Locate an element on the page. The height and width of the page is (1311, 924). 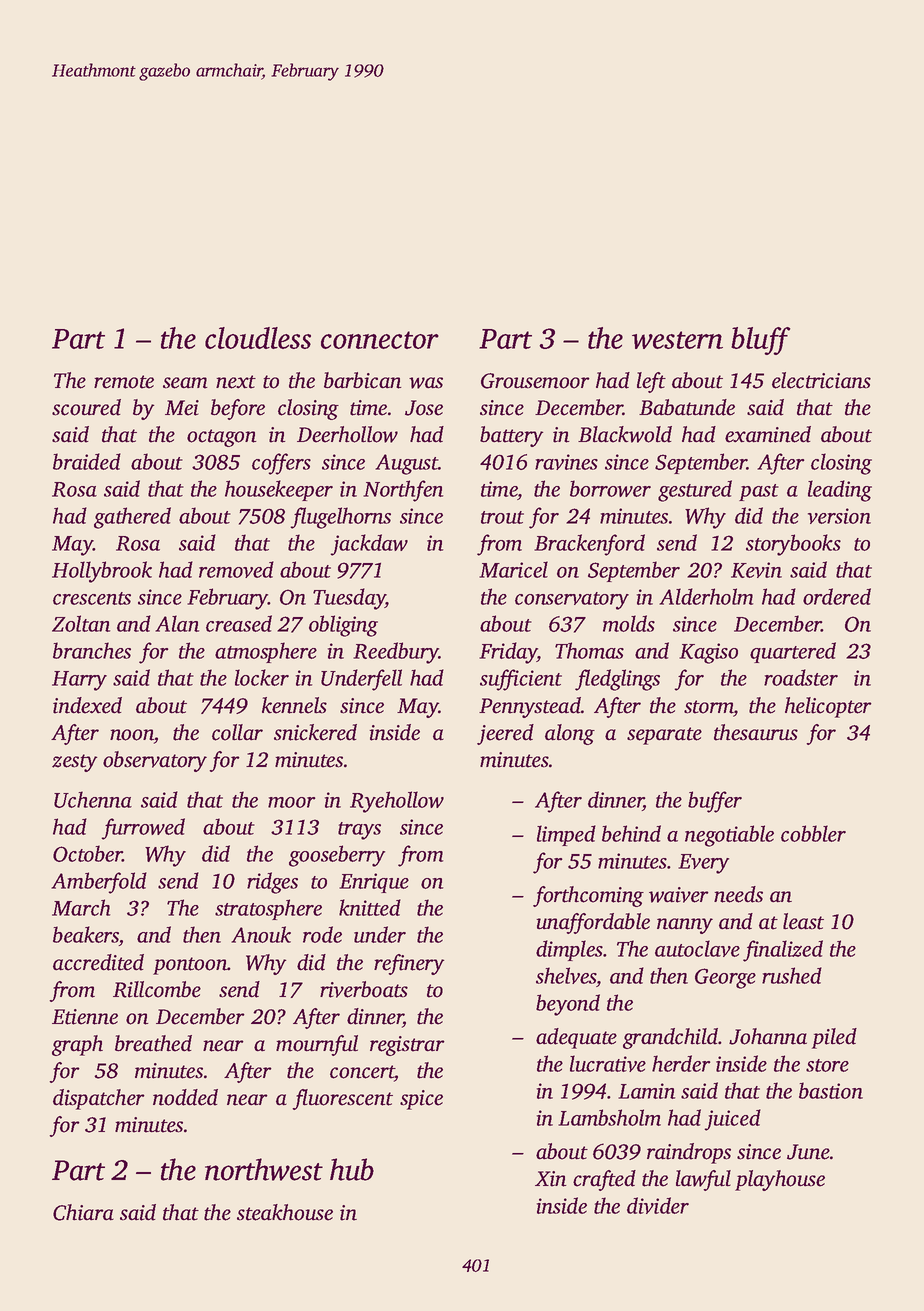
connector is located at coordinates (380, 340).
